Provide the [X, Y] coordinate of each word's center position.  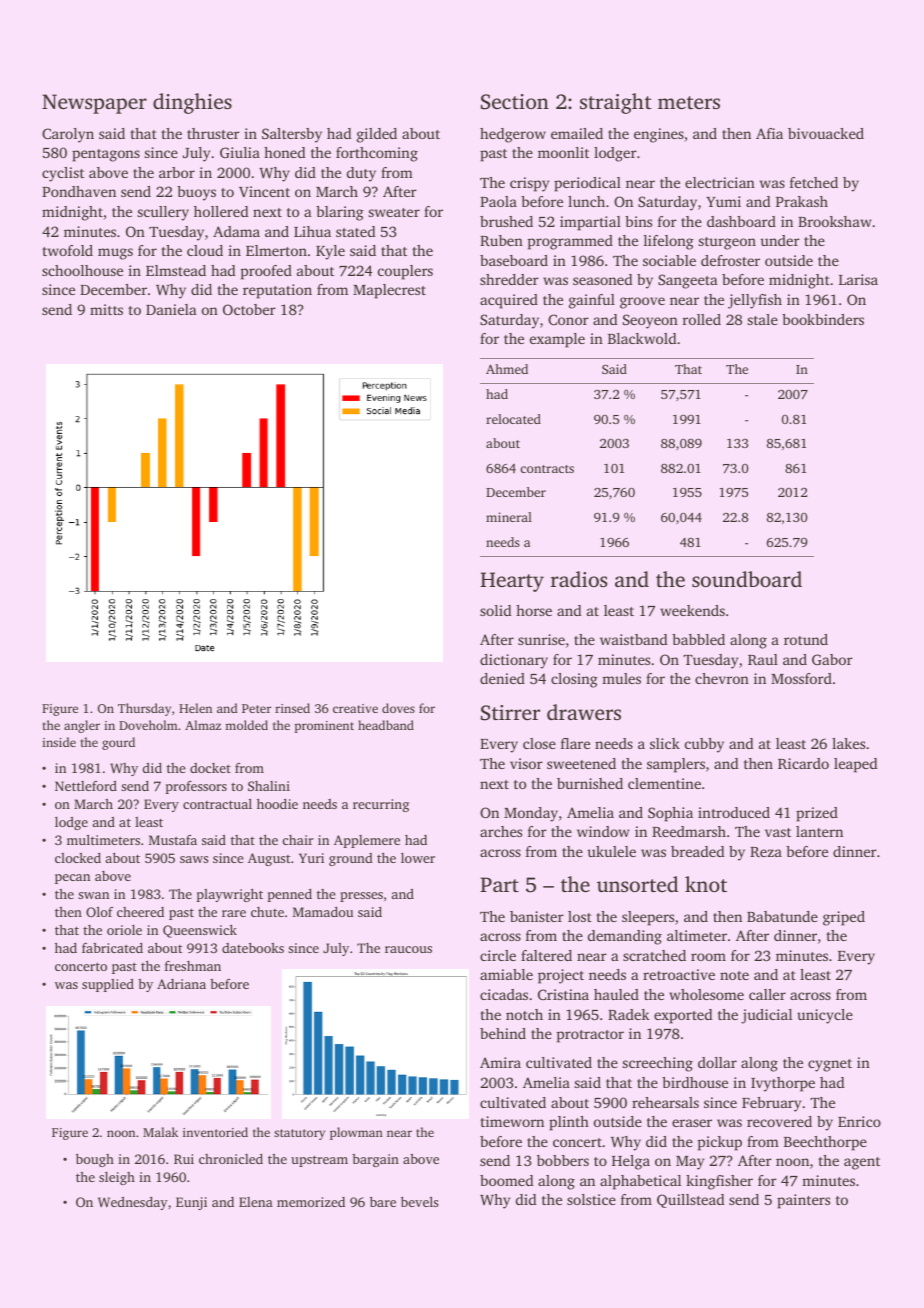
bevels [419, 1202]
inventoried [215, 1132]
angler [82, 726]
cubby [704, 745]
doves [398, 708]
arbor [177, 172]
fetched [814, 182]
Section [515, 102]
